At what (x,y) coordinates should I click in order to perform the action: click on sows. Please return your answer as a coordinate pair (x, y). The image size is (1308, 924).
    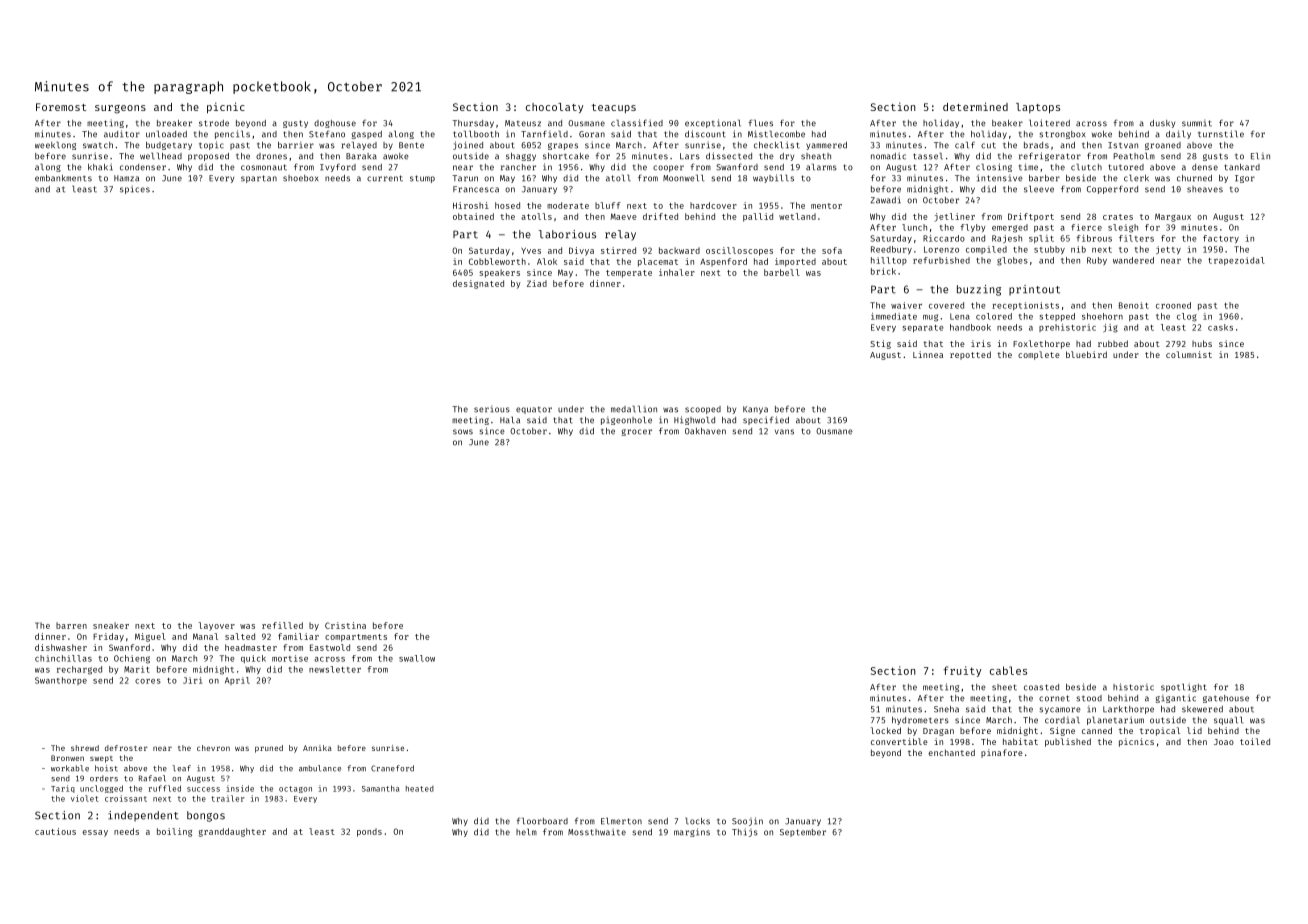
    Looking at the image, I should click on (463, 432).
